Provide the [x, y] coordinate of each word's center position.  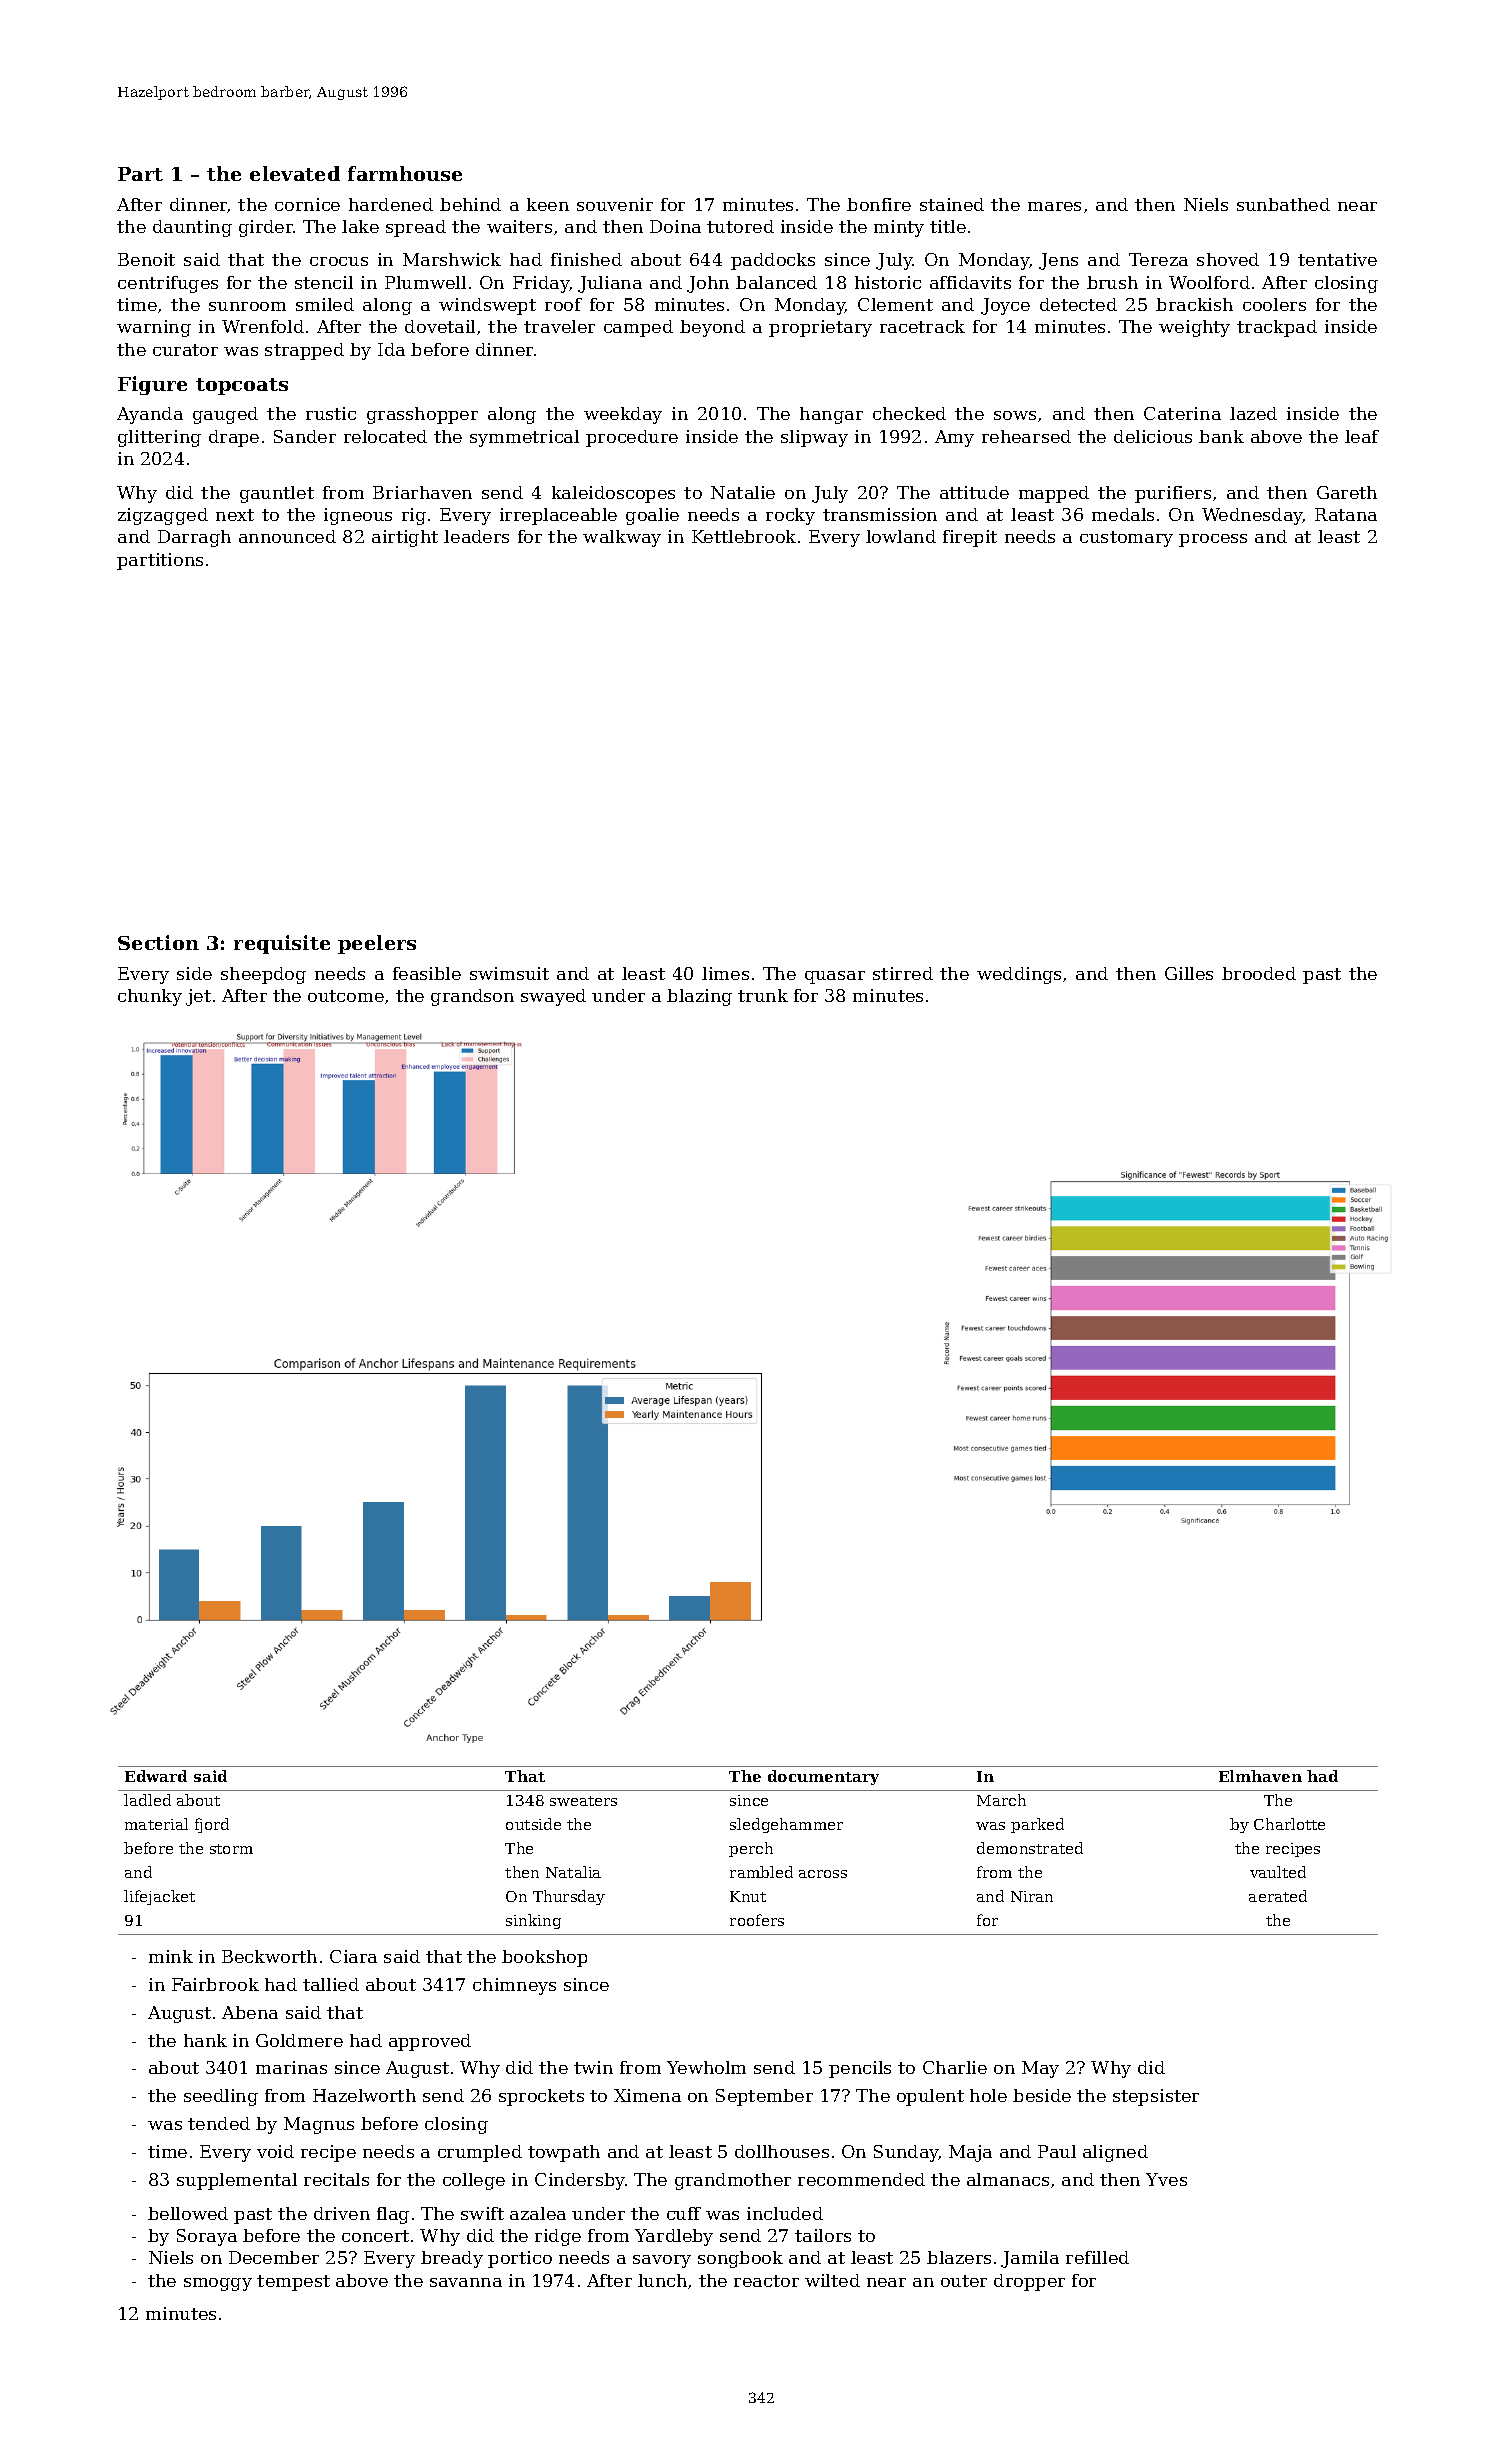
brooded [1259, 973]
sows [1015, 415]
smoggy [218, 2284]
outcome [346, 996]
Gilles [1189, 973]
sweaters [583, 1801]
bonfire [879, 204]
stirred [903, 973]
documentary [823, 1777]
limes [725, 973]
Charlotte [1289, 1824]
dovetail [440, 326]
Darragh [194, 538]
